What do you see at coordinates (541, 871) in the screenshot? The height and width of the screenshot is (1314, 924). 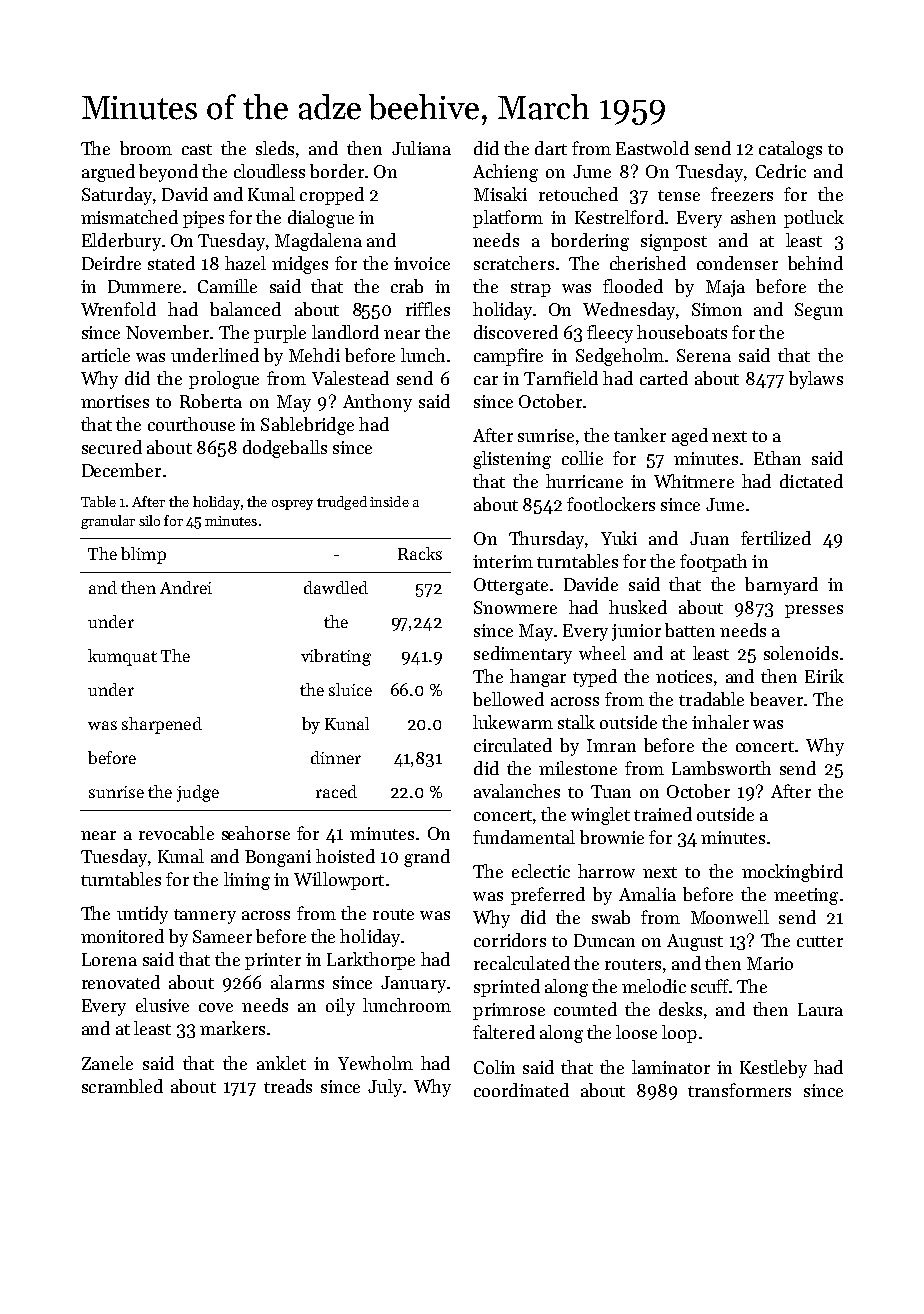 I see `eclectic` at bounding box center [541, 871].
